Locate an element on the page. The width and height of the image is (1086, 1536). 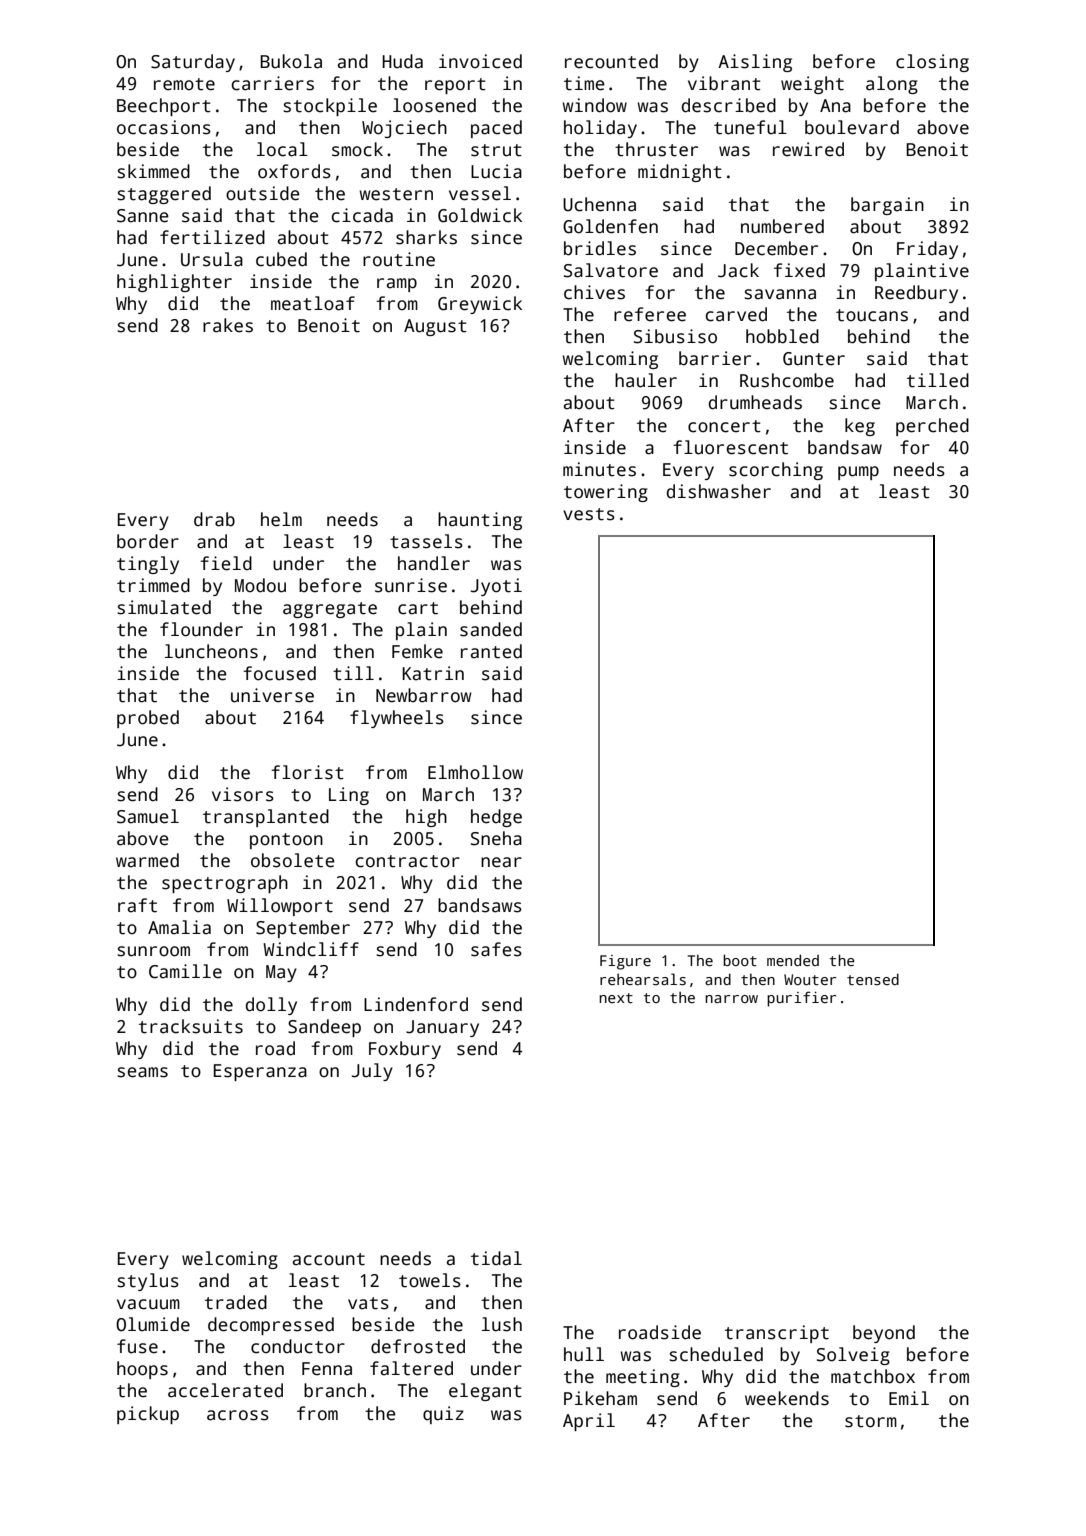
across is located at coordinates (238, 1415).
